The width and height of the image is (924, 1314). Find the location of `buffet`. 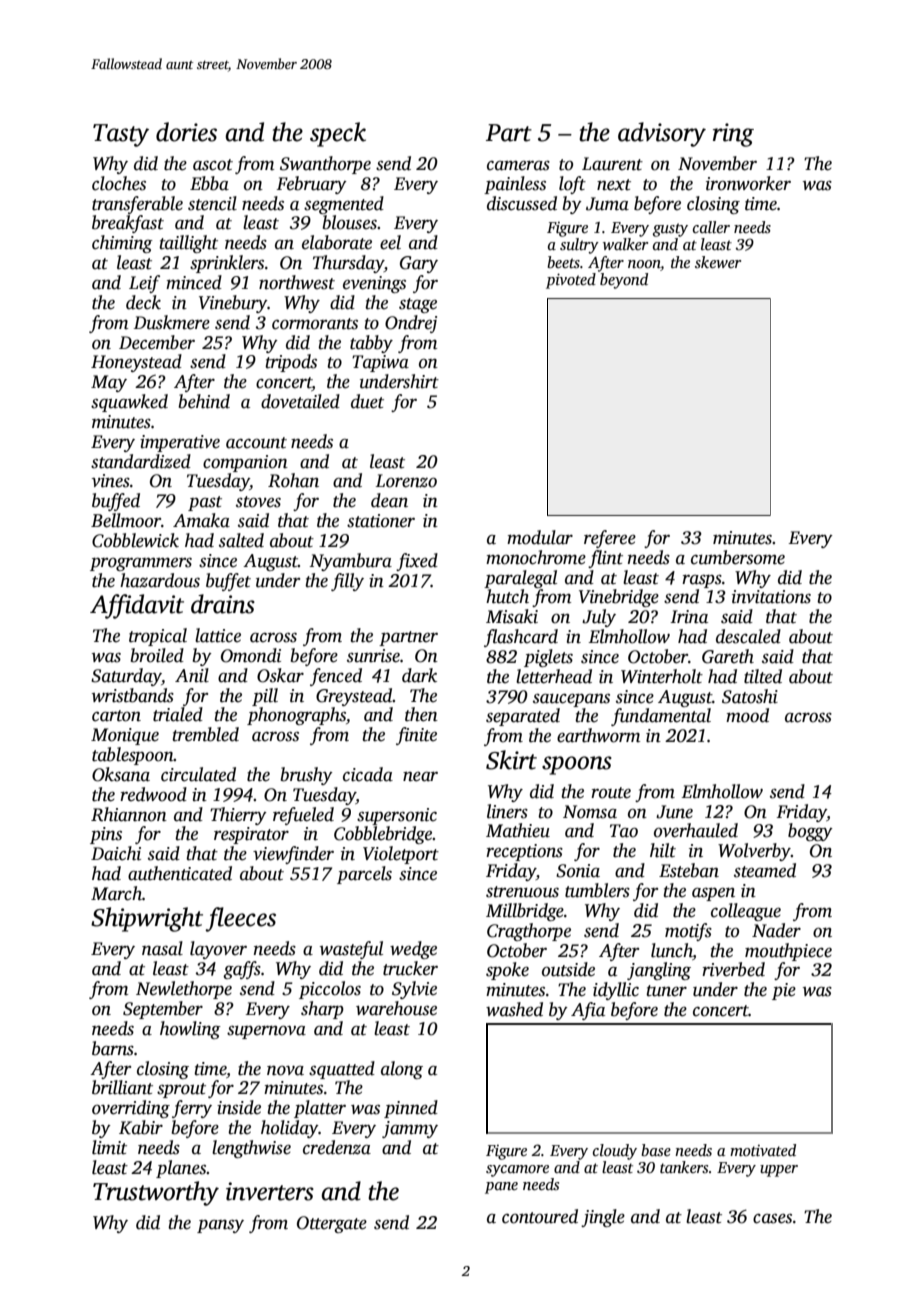

buffet is located at coordinates (228, 582).
